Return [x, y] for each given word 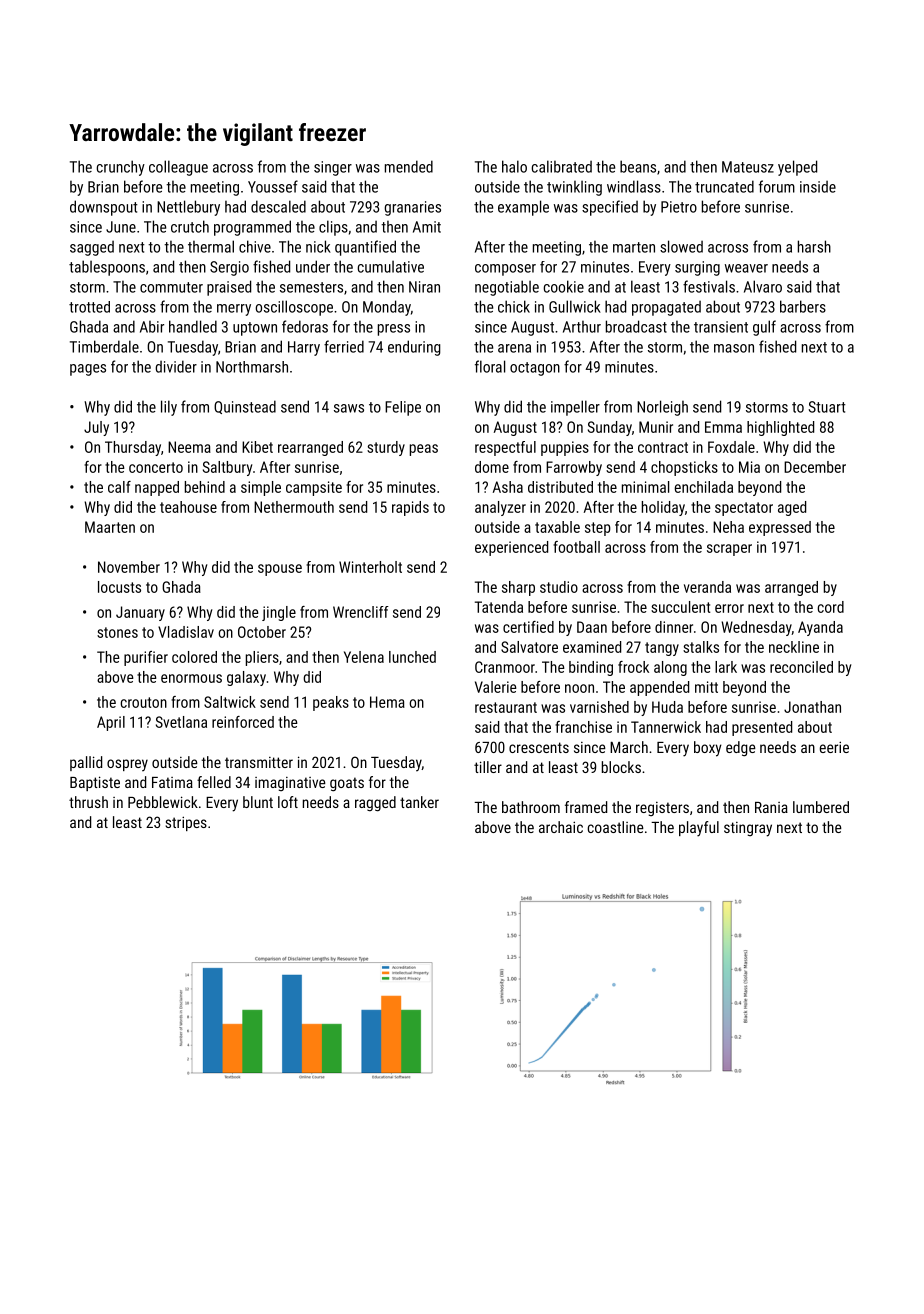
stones [117, 632]
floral [490, 366]
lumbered [821, 807]
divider [176, 366]
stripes [186, 823]
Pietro [679, 207]
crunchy [120, 168]
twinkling [574, 188]
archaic [561, 827]
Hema [387, 702]
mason [734, 348]
